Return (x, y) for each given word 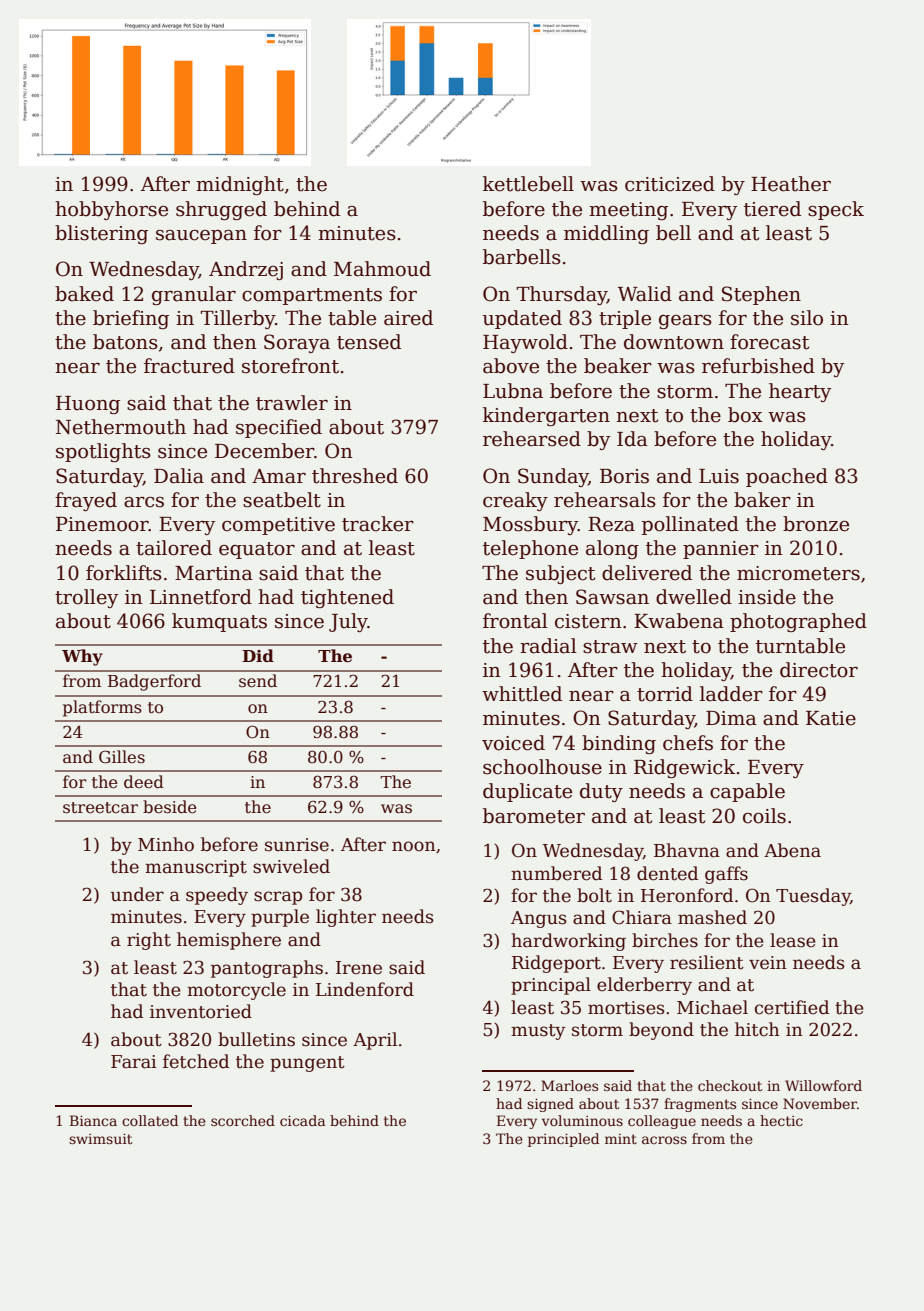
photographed (798, 622)
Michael (712, 1007)
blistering (101, 234)
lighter (346, 918)
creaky (515, 501)
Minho (166, 844)
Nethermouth (121, 427)
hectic (781, 1120)
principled (563, 1140)
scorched (243, 1120)
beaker (618, 366)
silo (807, 318)
